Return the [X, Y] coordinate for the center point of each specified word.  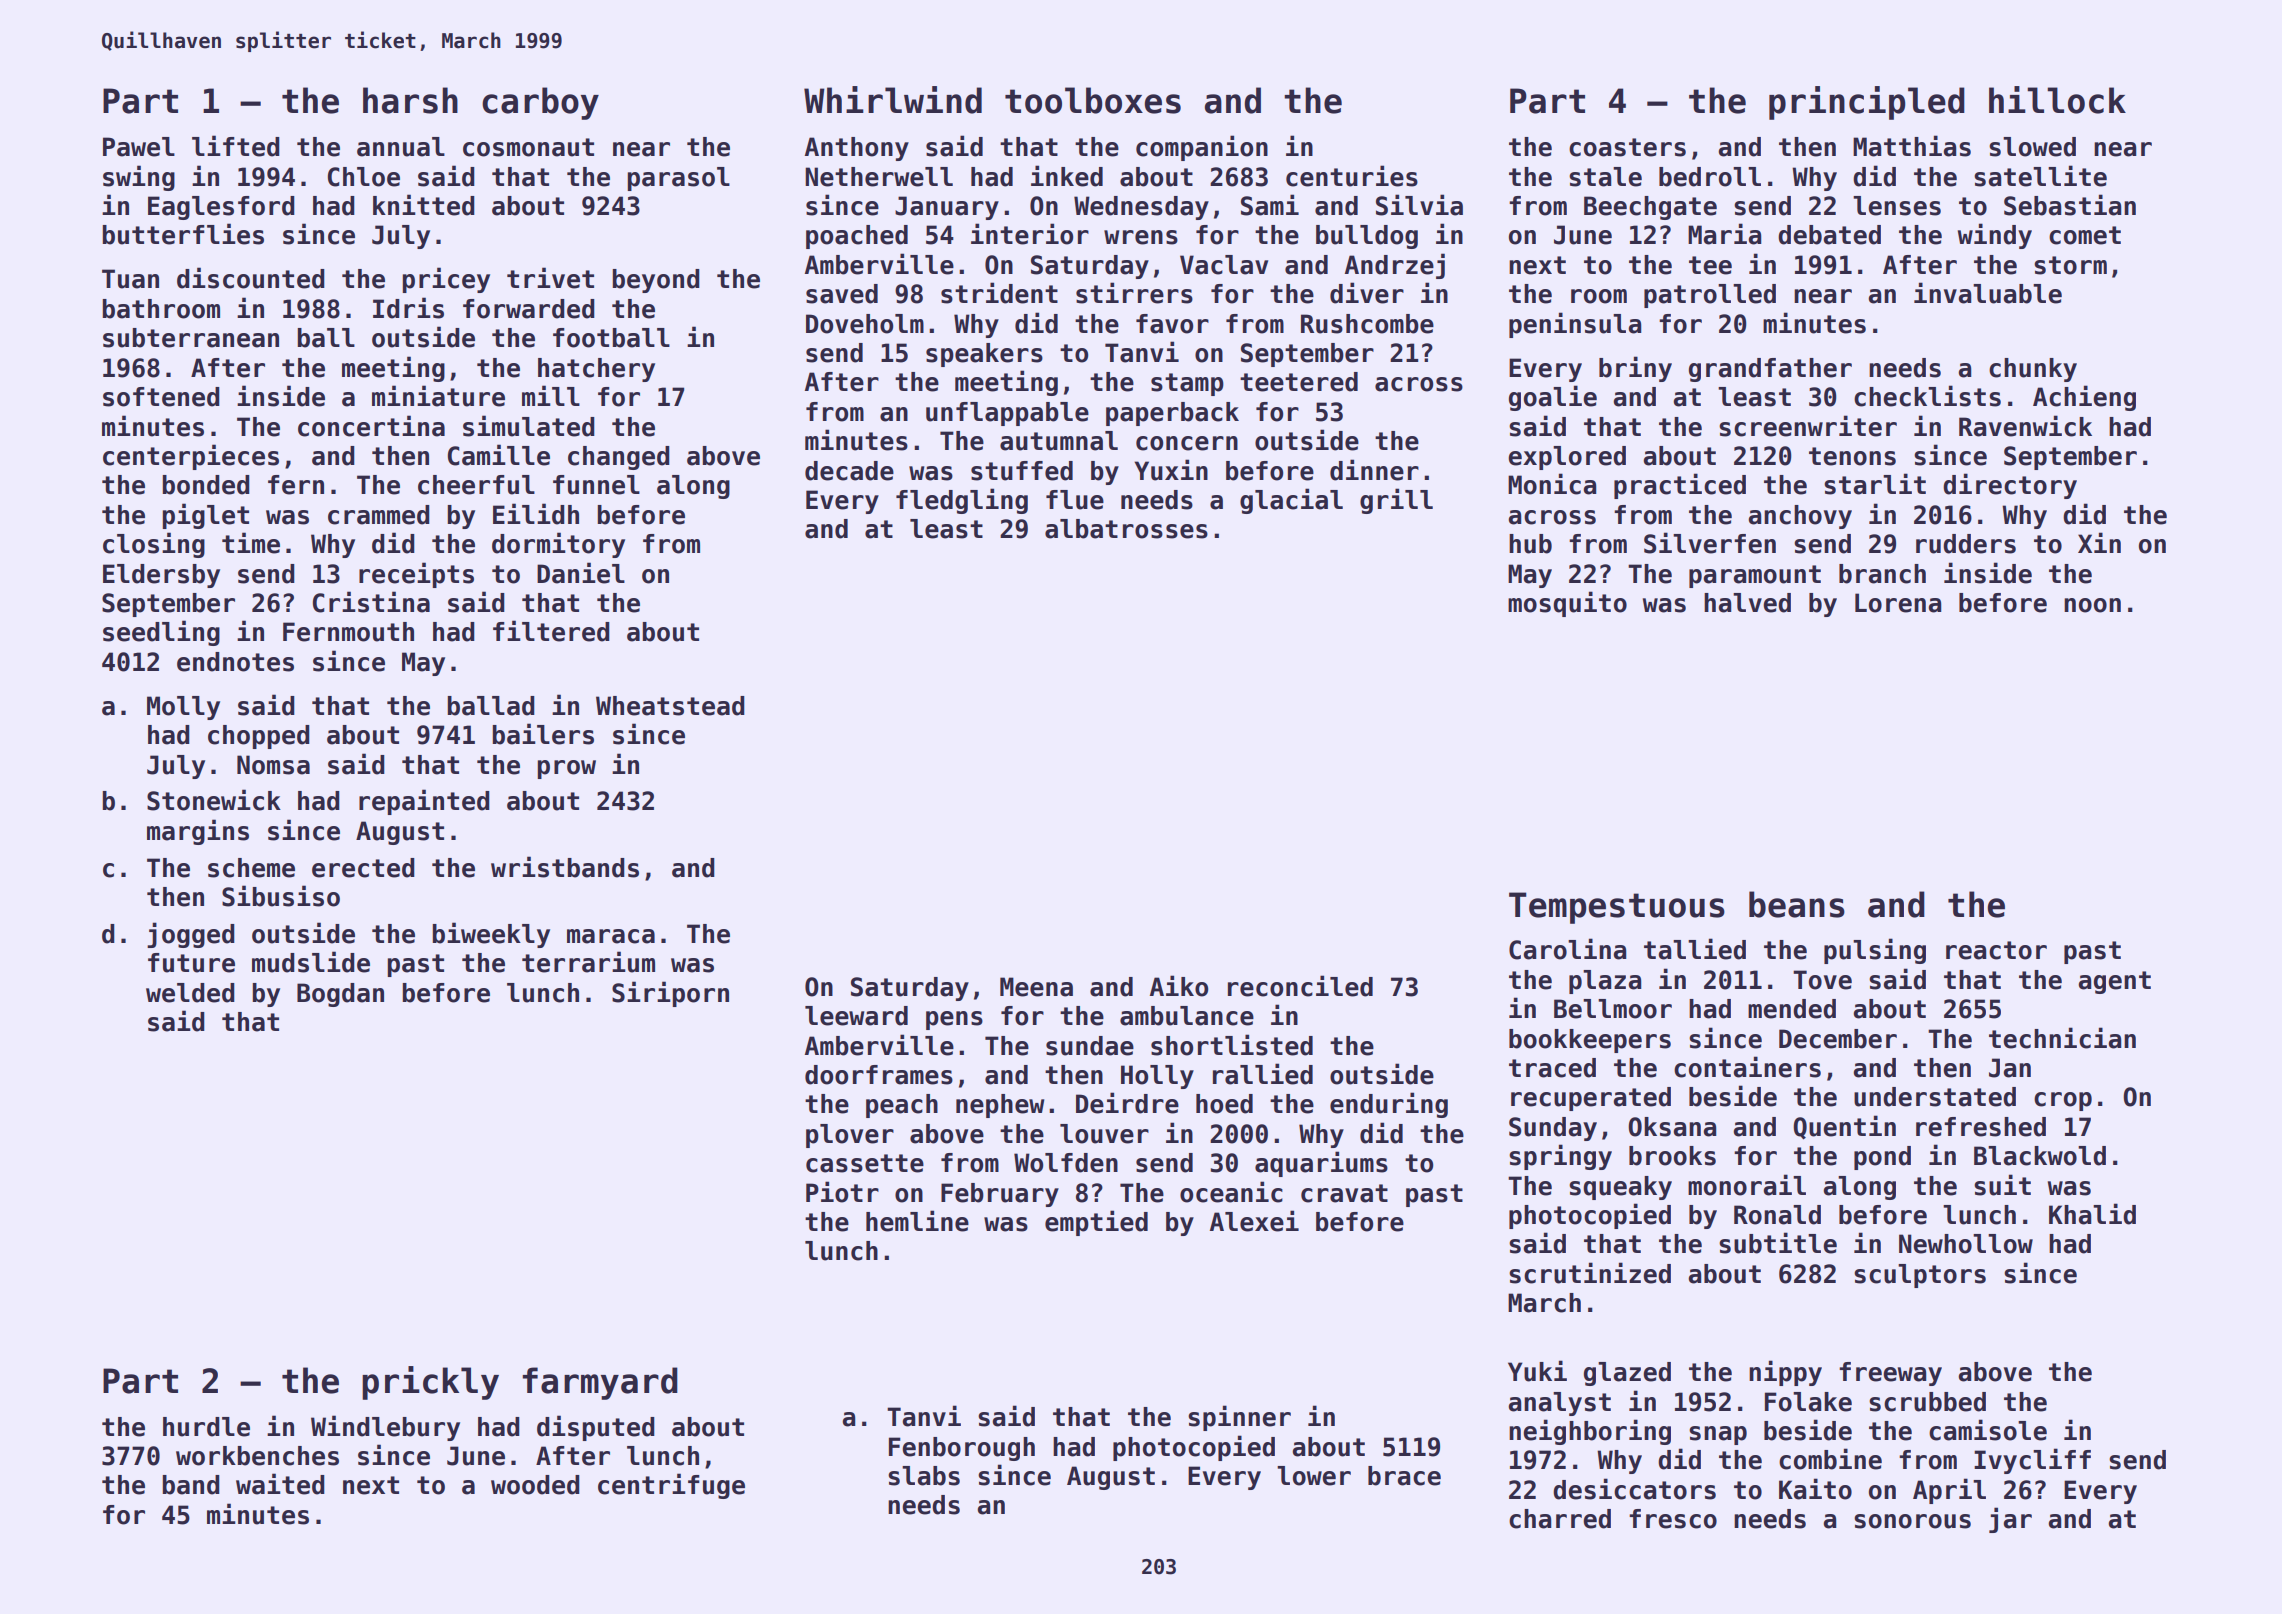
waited [280, 1484]
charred [1560, 1519]
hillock [2057, 100]
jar [2010, 1520]
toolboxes [1093, 100]
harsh [410, 100]
